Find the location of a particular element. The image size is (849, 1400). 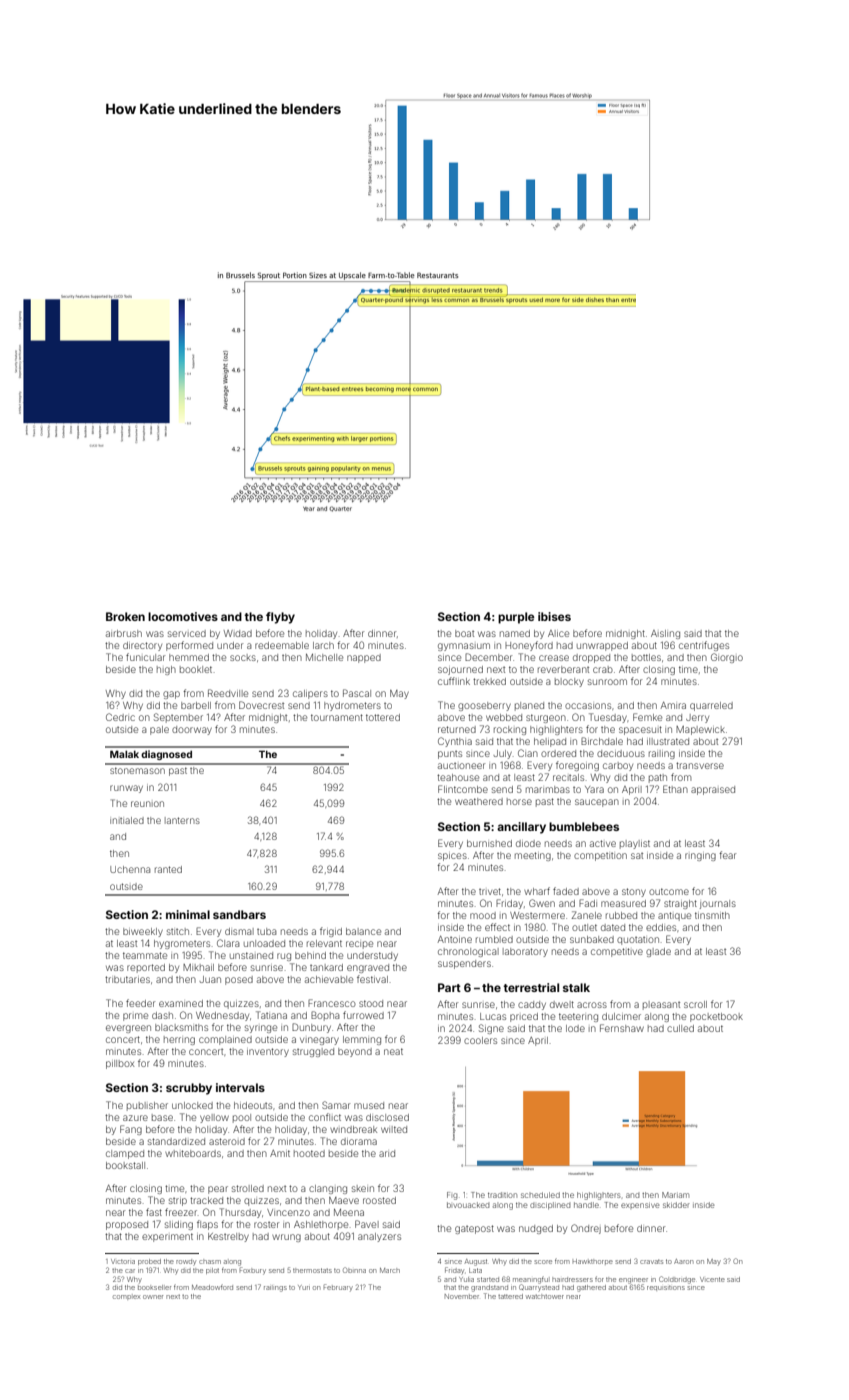

Broken is located at coordinates (125, 616).
